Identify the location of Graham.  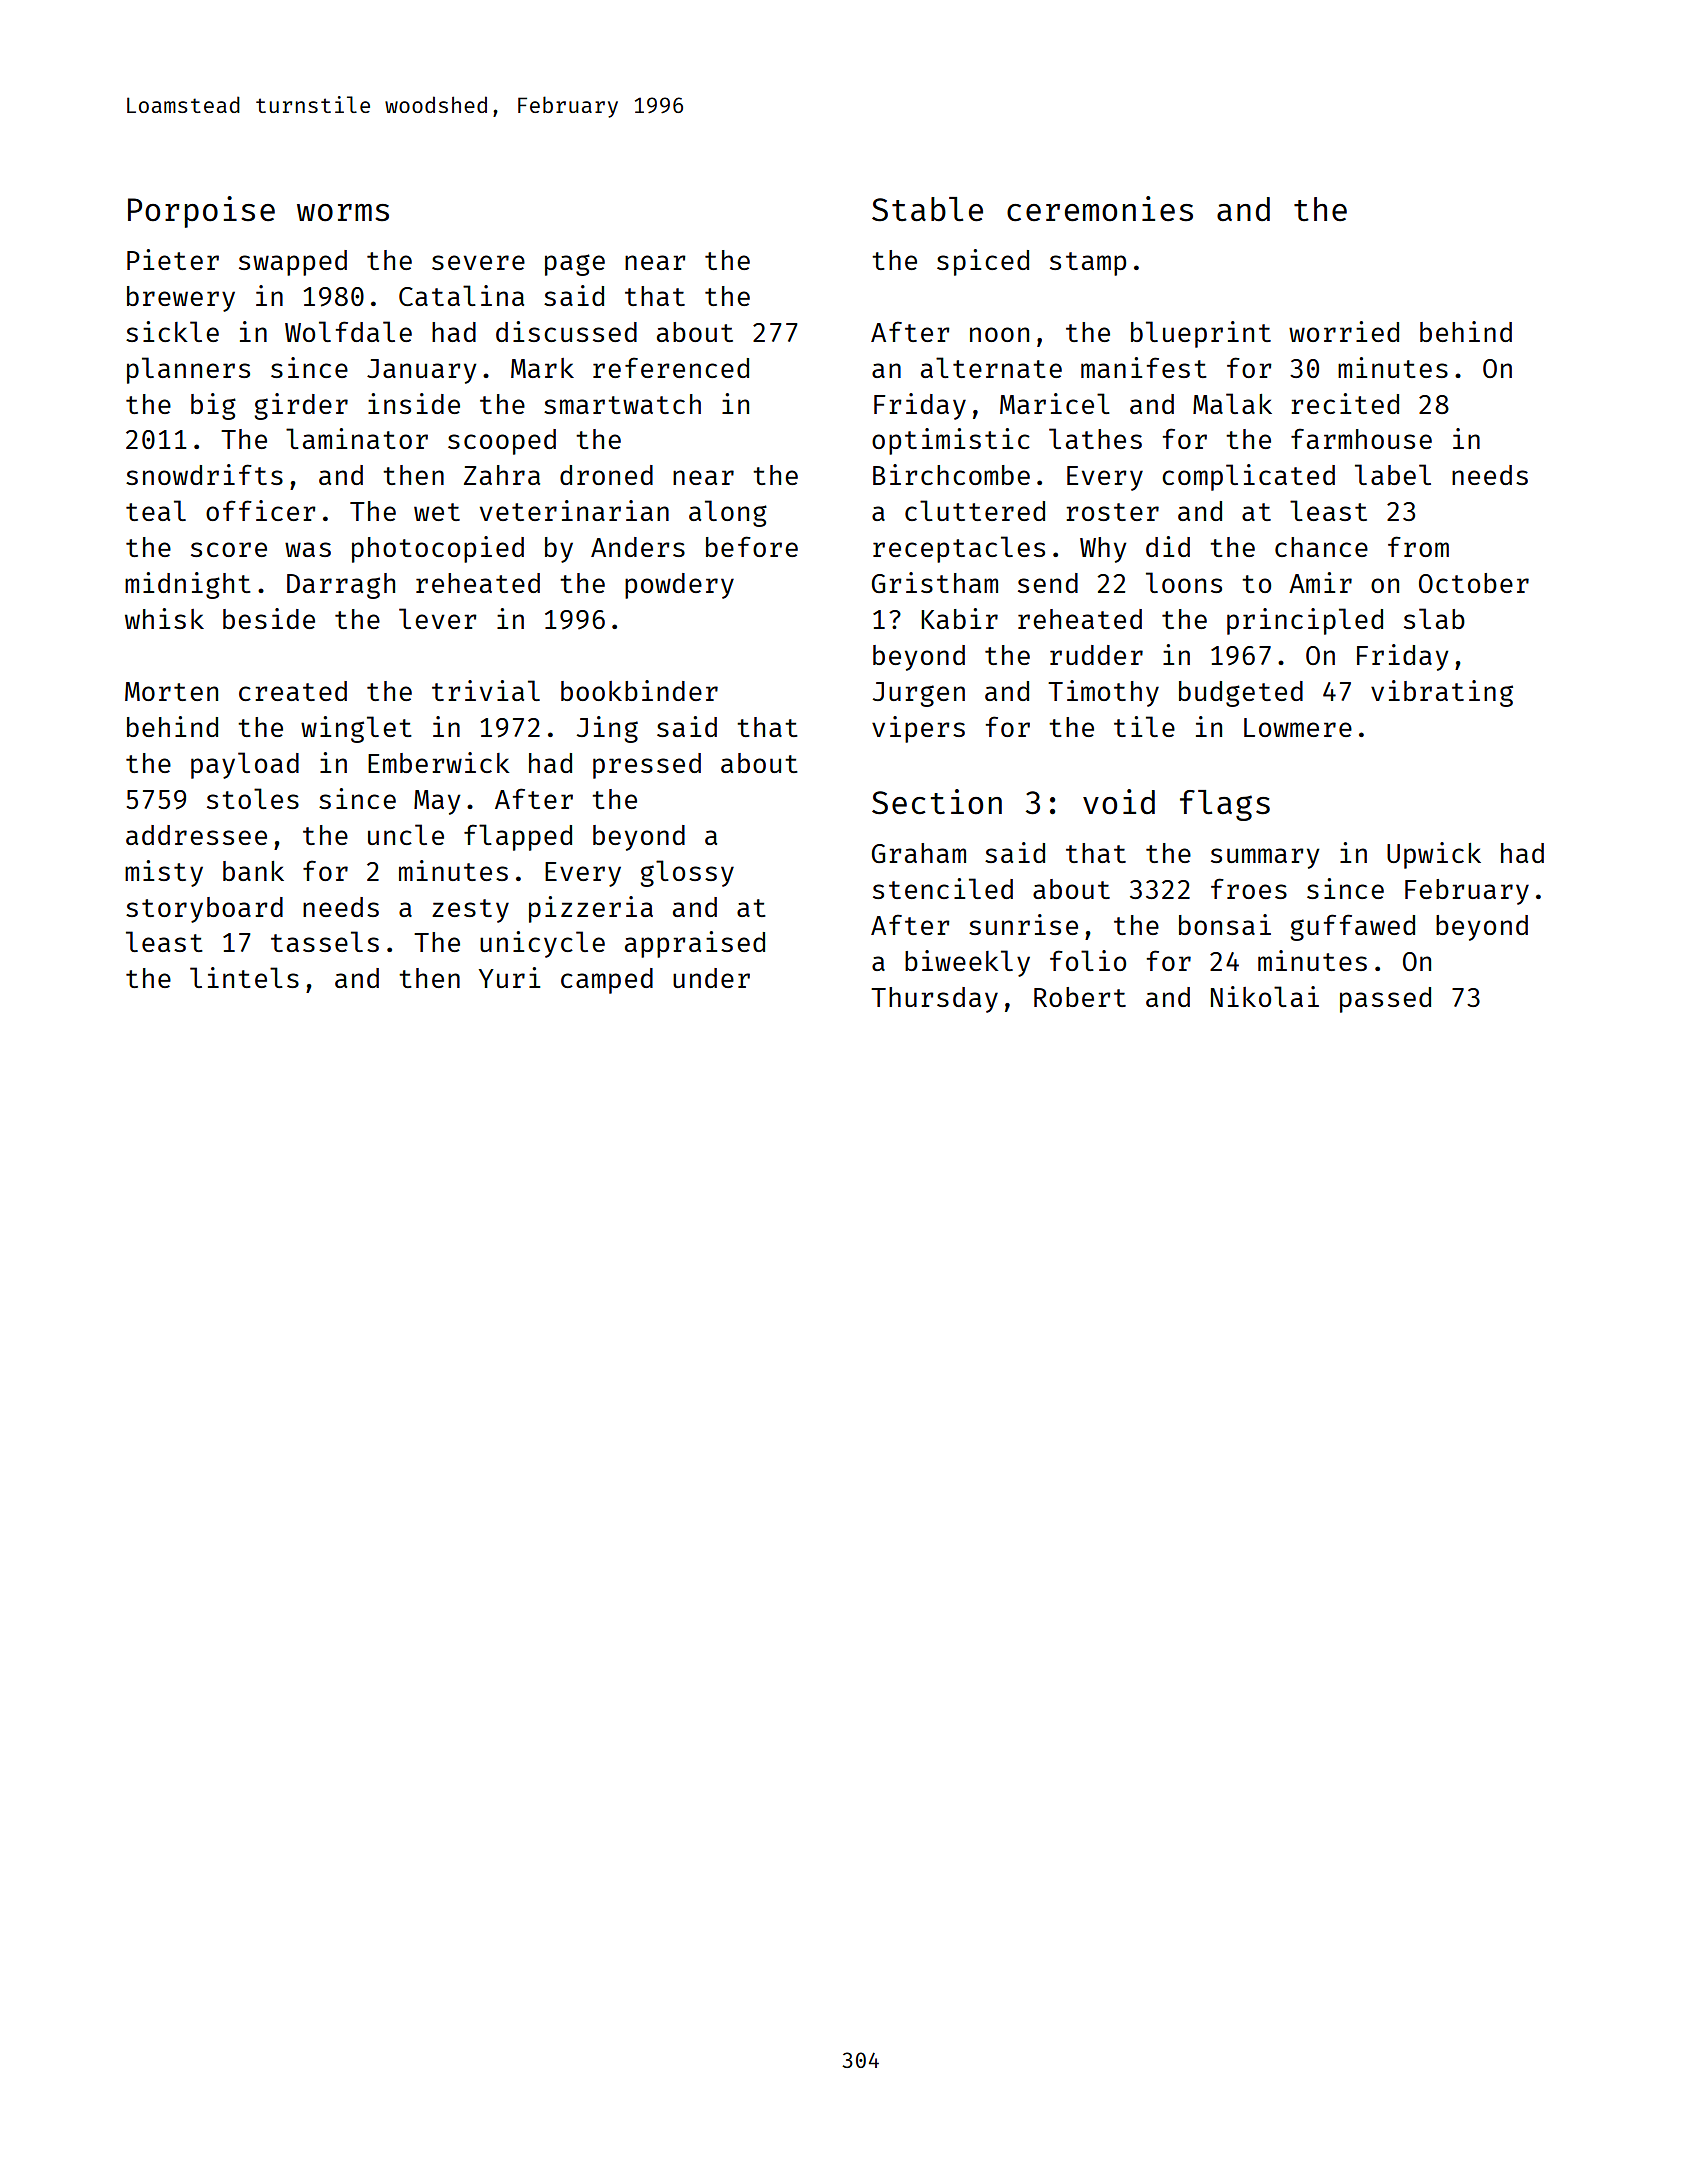
(919, 853).
